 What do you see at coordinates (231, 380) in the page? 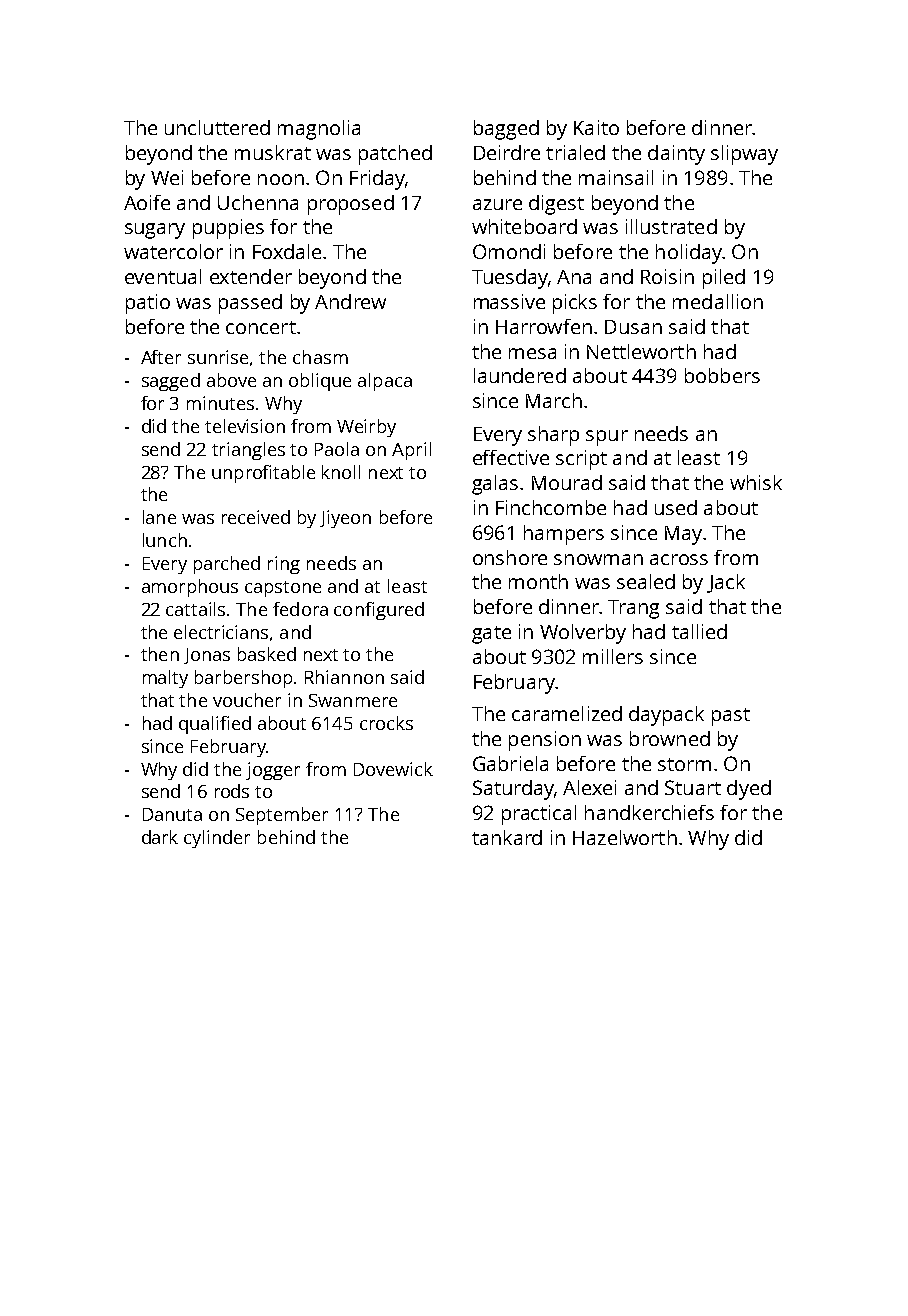
I see `above` at bounding box center [231, 380].
